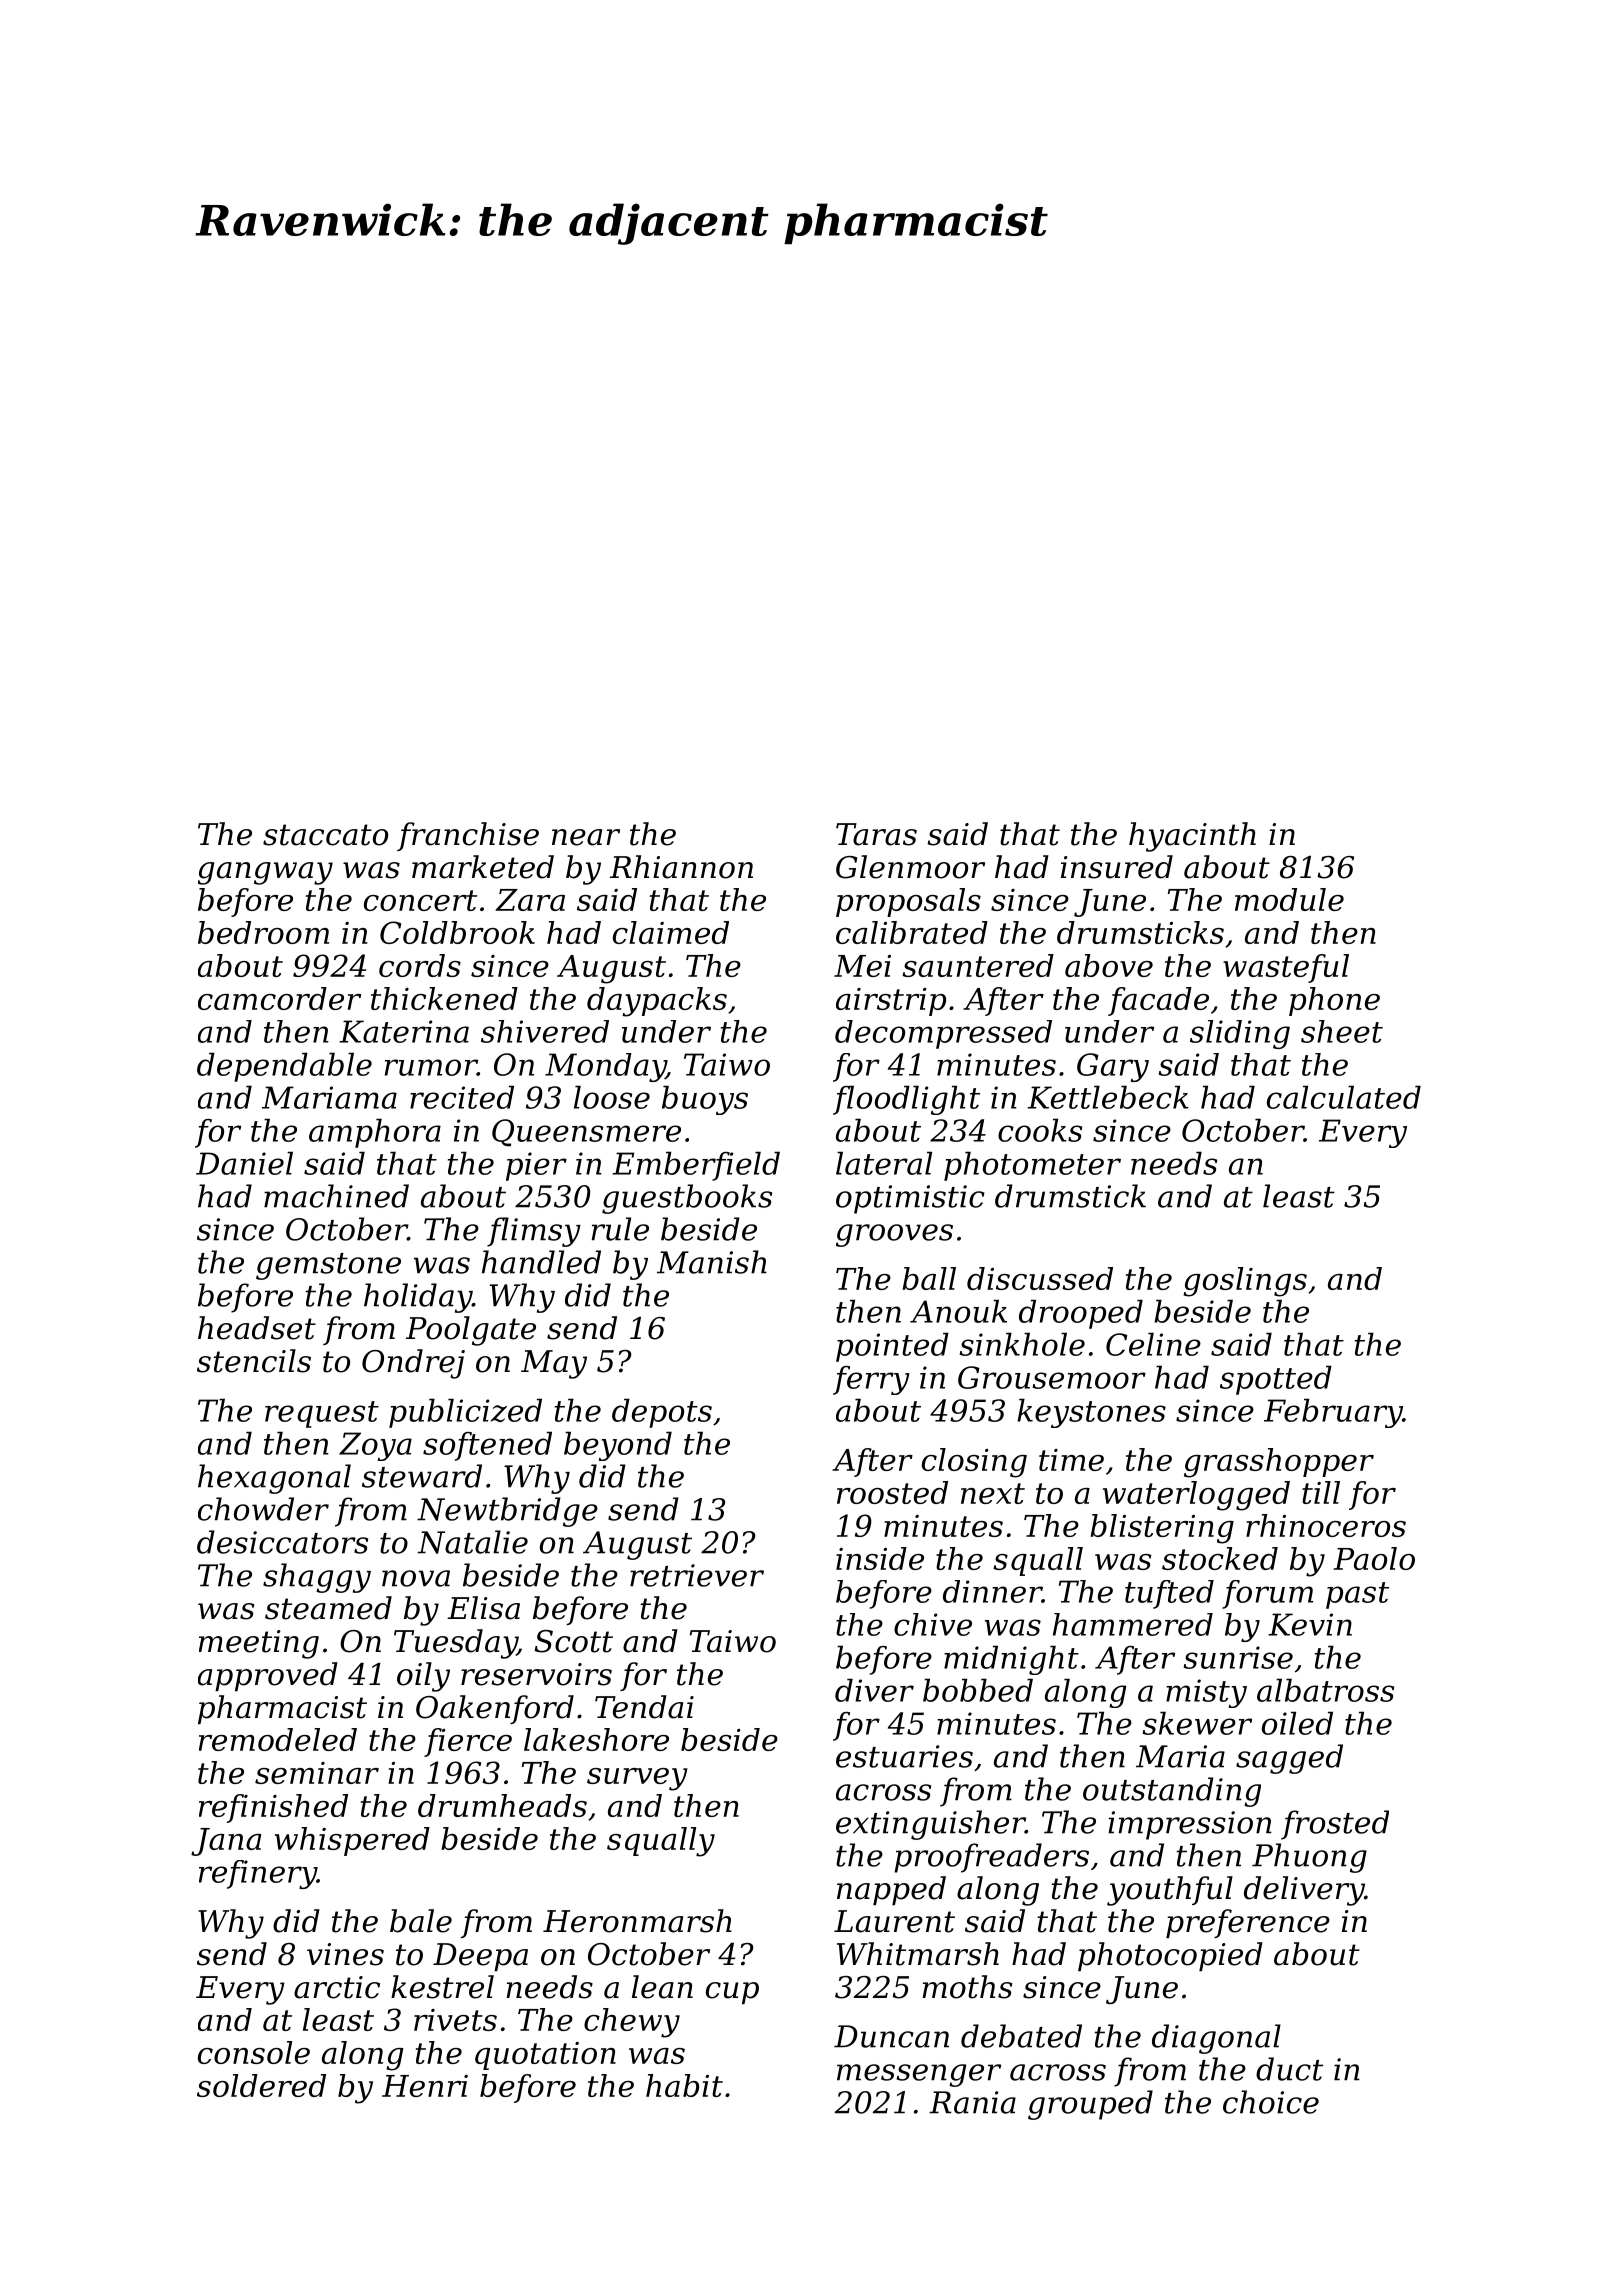  What do you see at coordinates (871, 1380) in the image?
I see `ferry` at bounding box center [871, 1380].
